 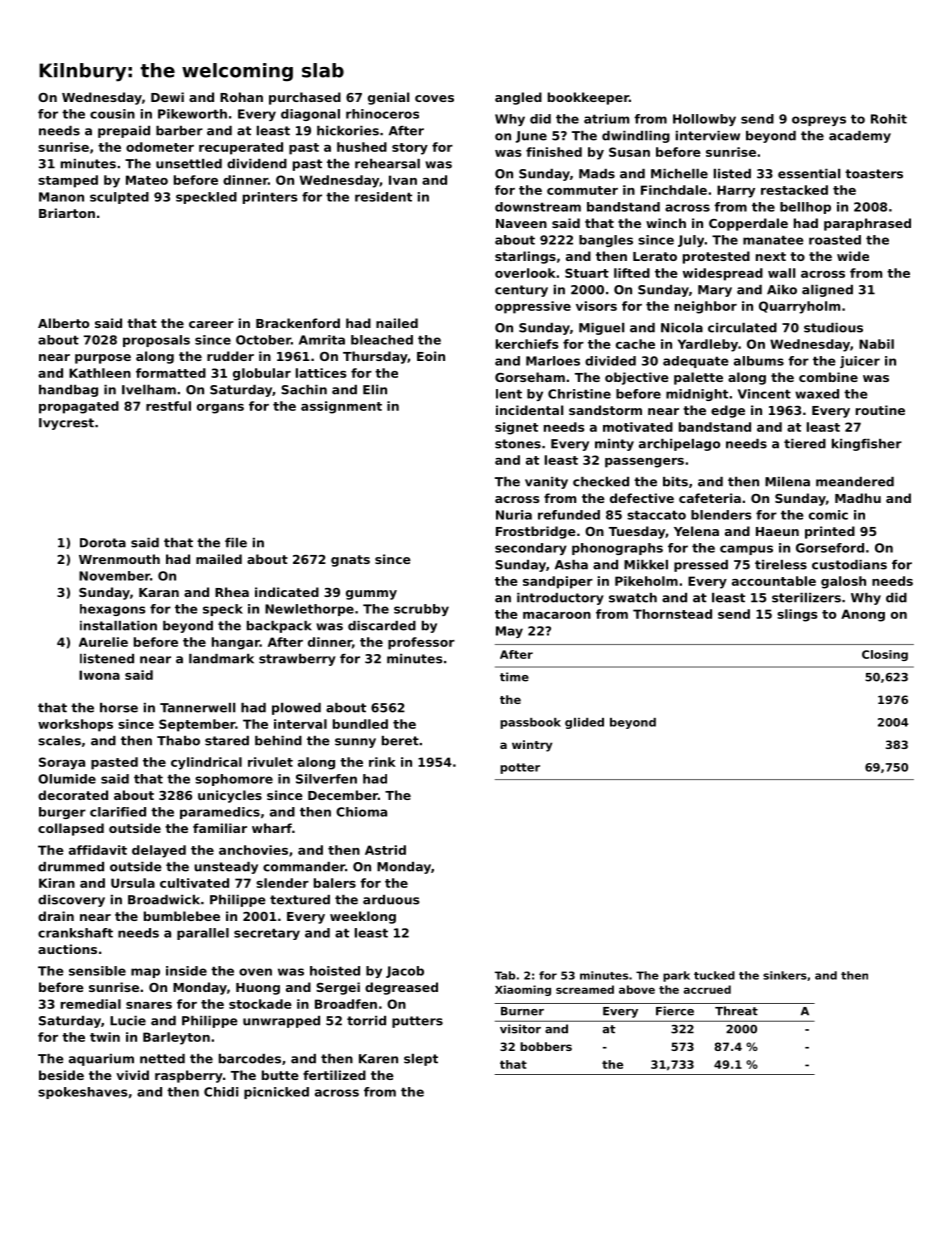 What do you see at coordinates (876, 344) in the document?
I see `Nabil` at bounding box center [876, 344].
